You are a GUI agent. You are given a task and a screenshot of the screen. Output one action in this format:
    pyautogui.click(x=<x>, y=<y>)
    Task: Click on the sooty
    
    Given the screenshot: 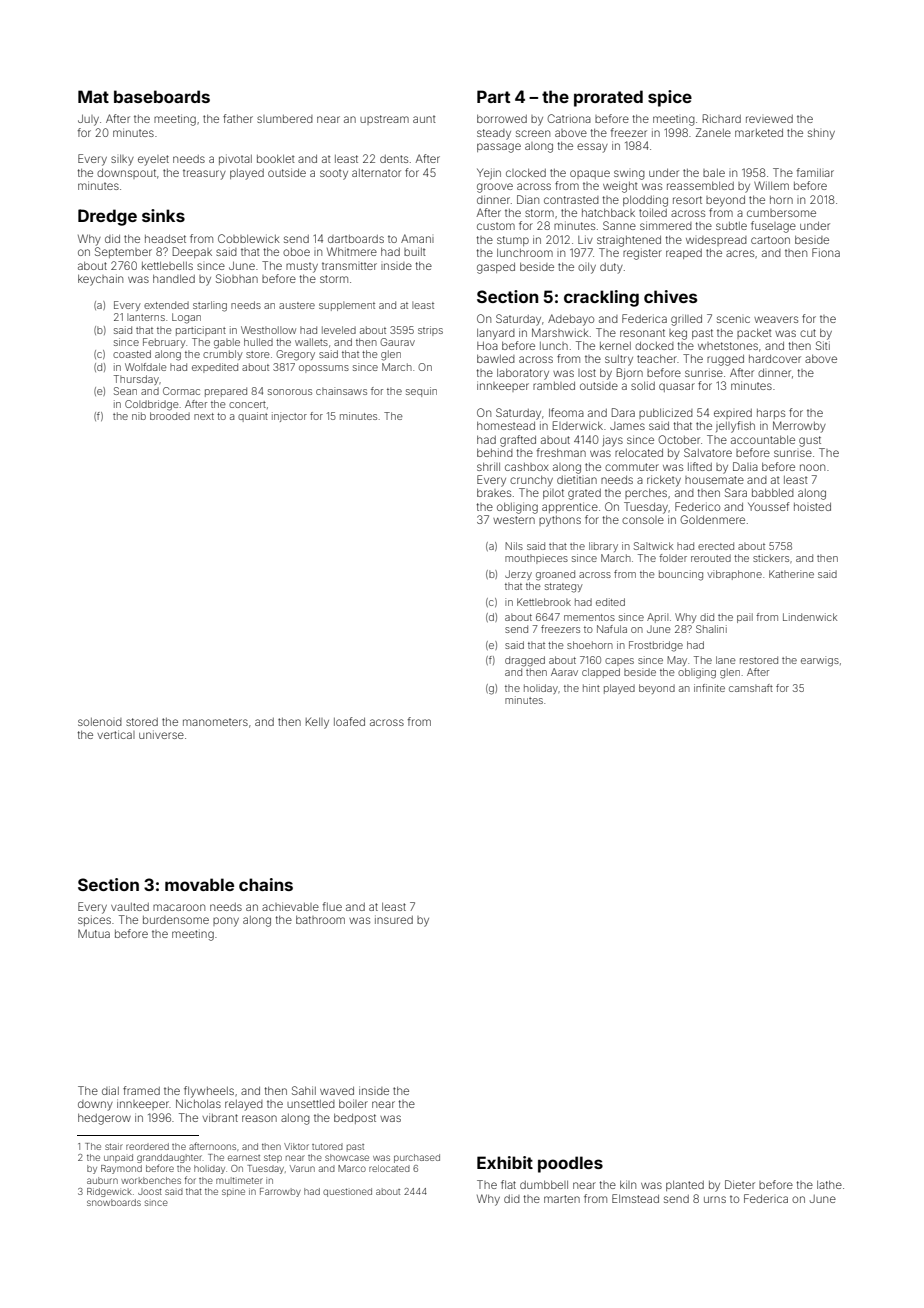 What is the action you would take?
    pyautogui.click(x=334, y=174)
